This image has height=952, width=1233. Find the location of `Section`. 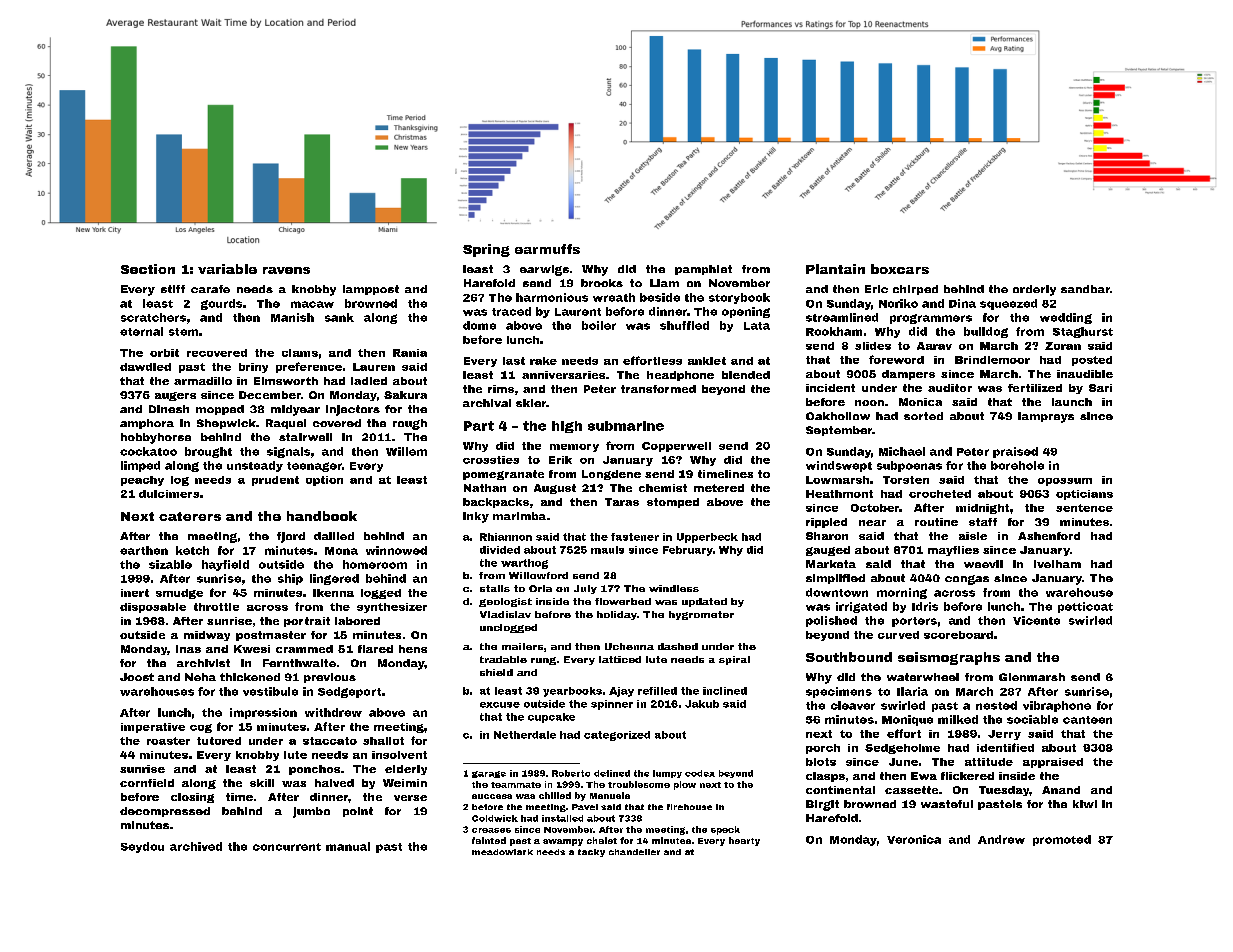

Section is located at coordinates (148, 269).
